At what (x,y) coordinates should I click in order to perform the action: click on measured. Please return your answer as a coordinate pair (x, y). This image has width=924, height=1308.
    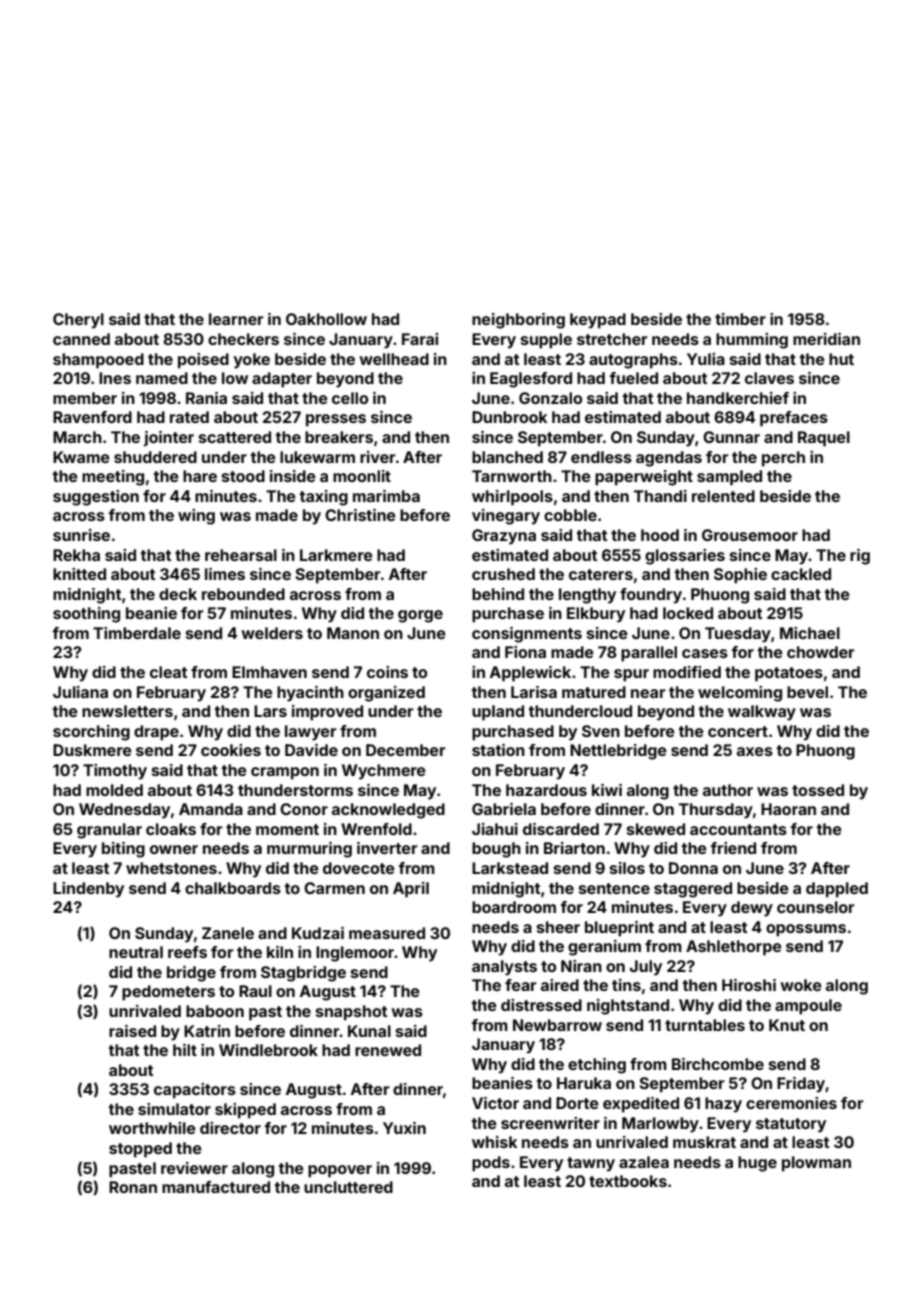
    Looking at the image, I should click on (387, 933).
